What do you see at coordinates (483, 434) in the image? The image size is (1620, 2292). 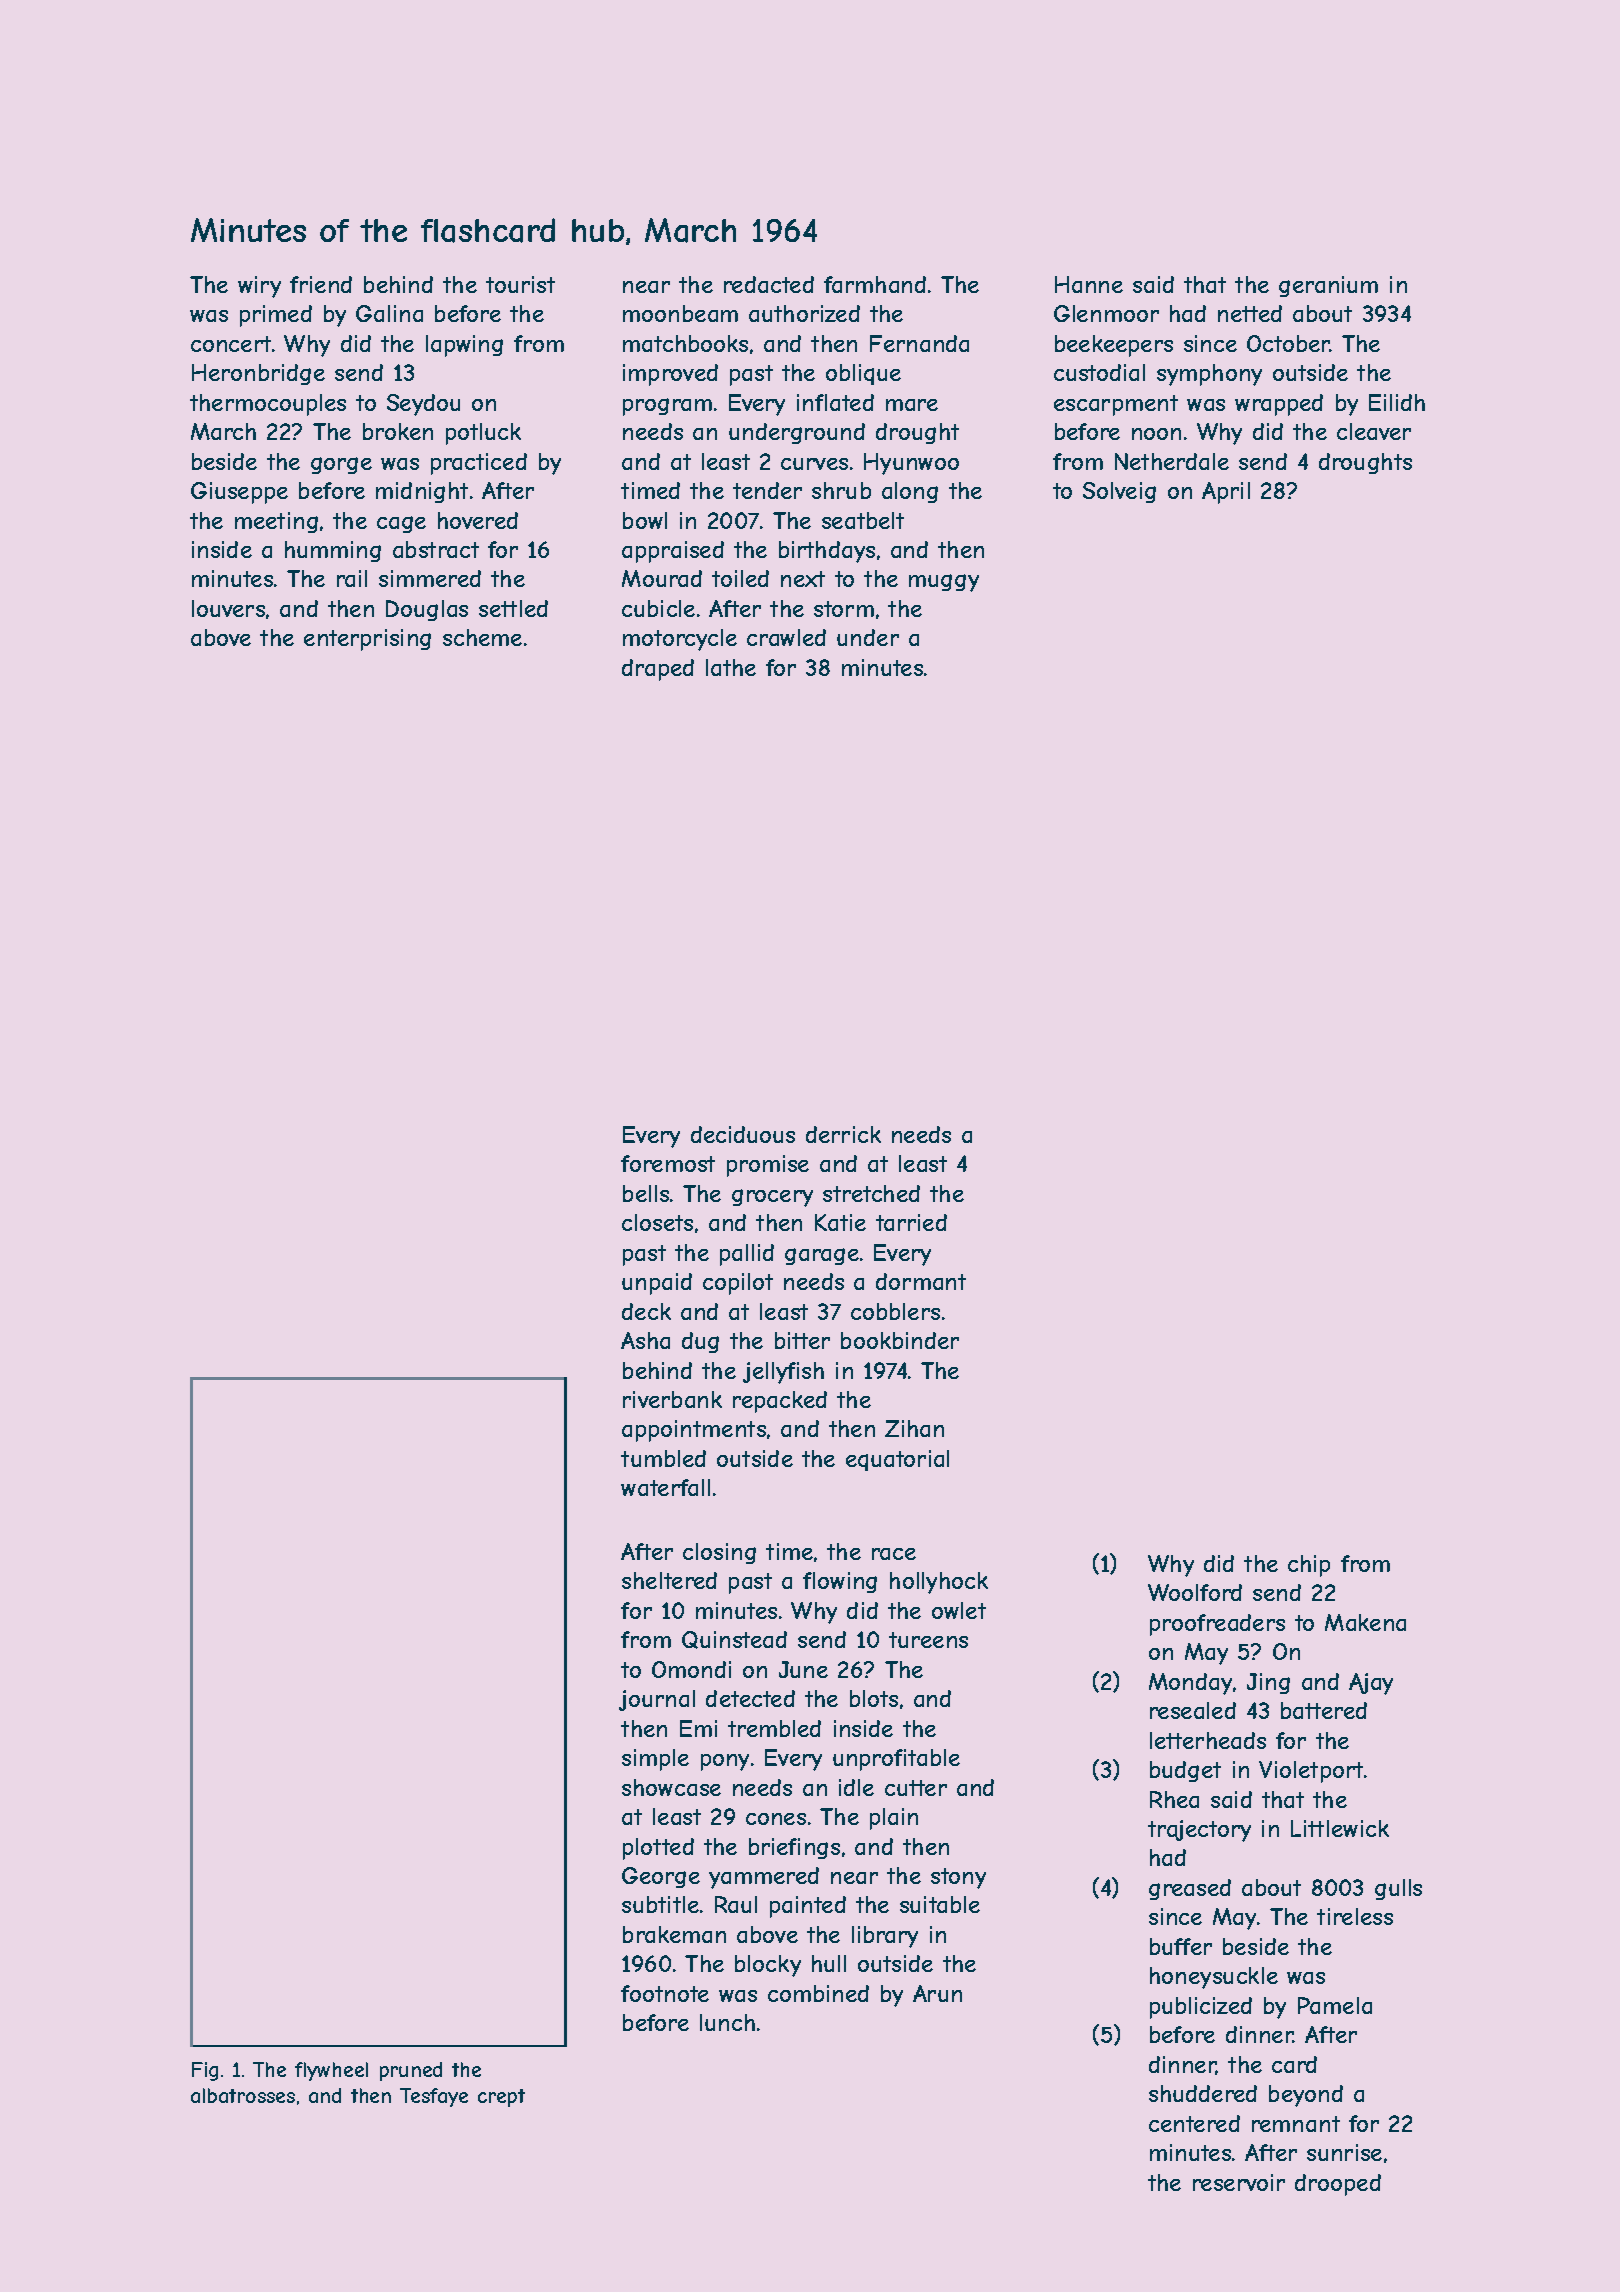 I see `potluck` at bounding box center [483, 434].
